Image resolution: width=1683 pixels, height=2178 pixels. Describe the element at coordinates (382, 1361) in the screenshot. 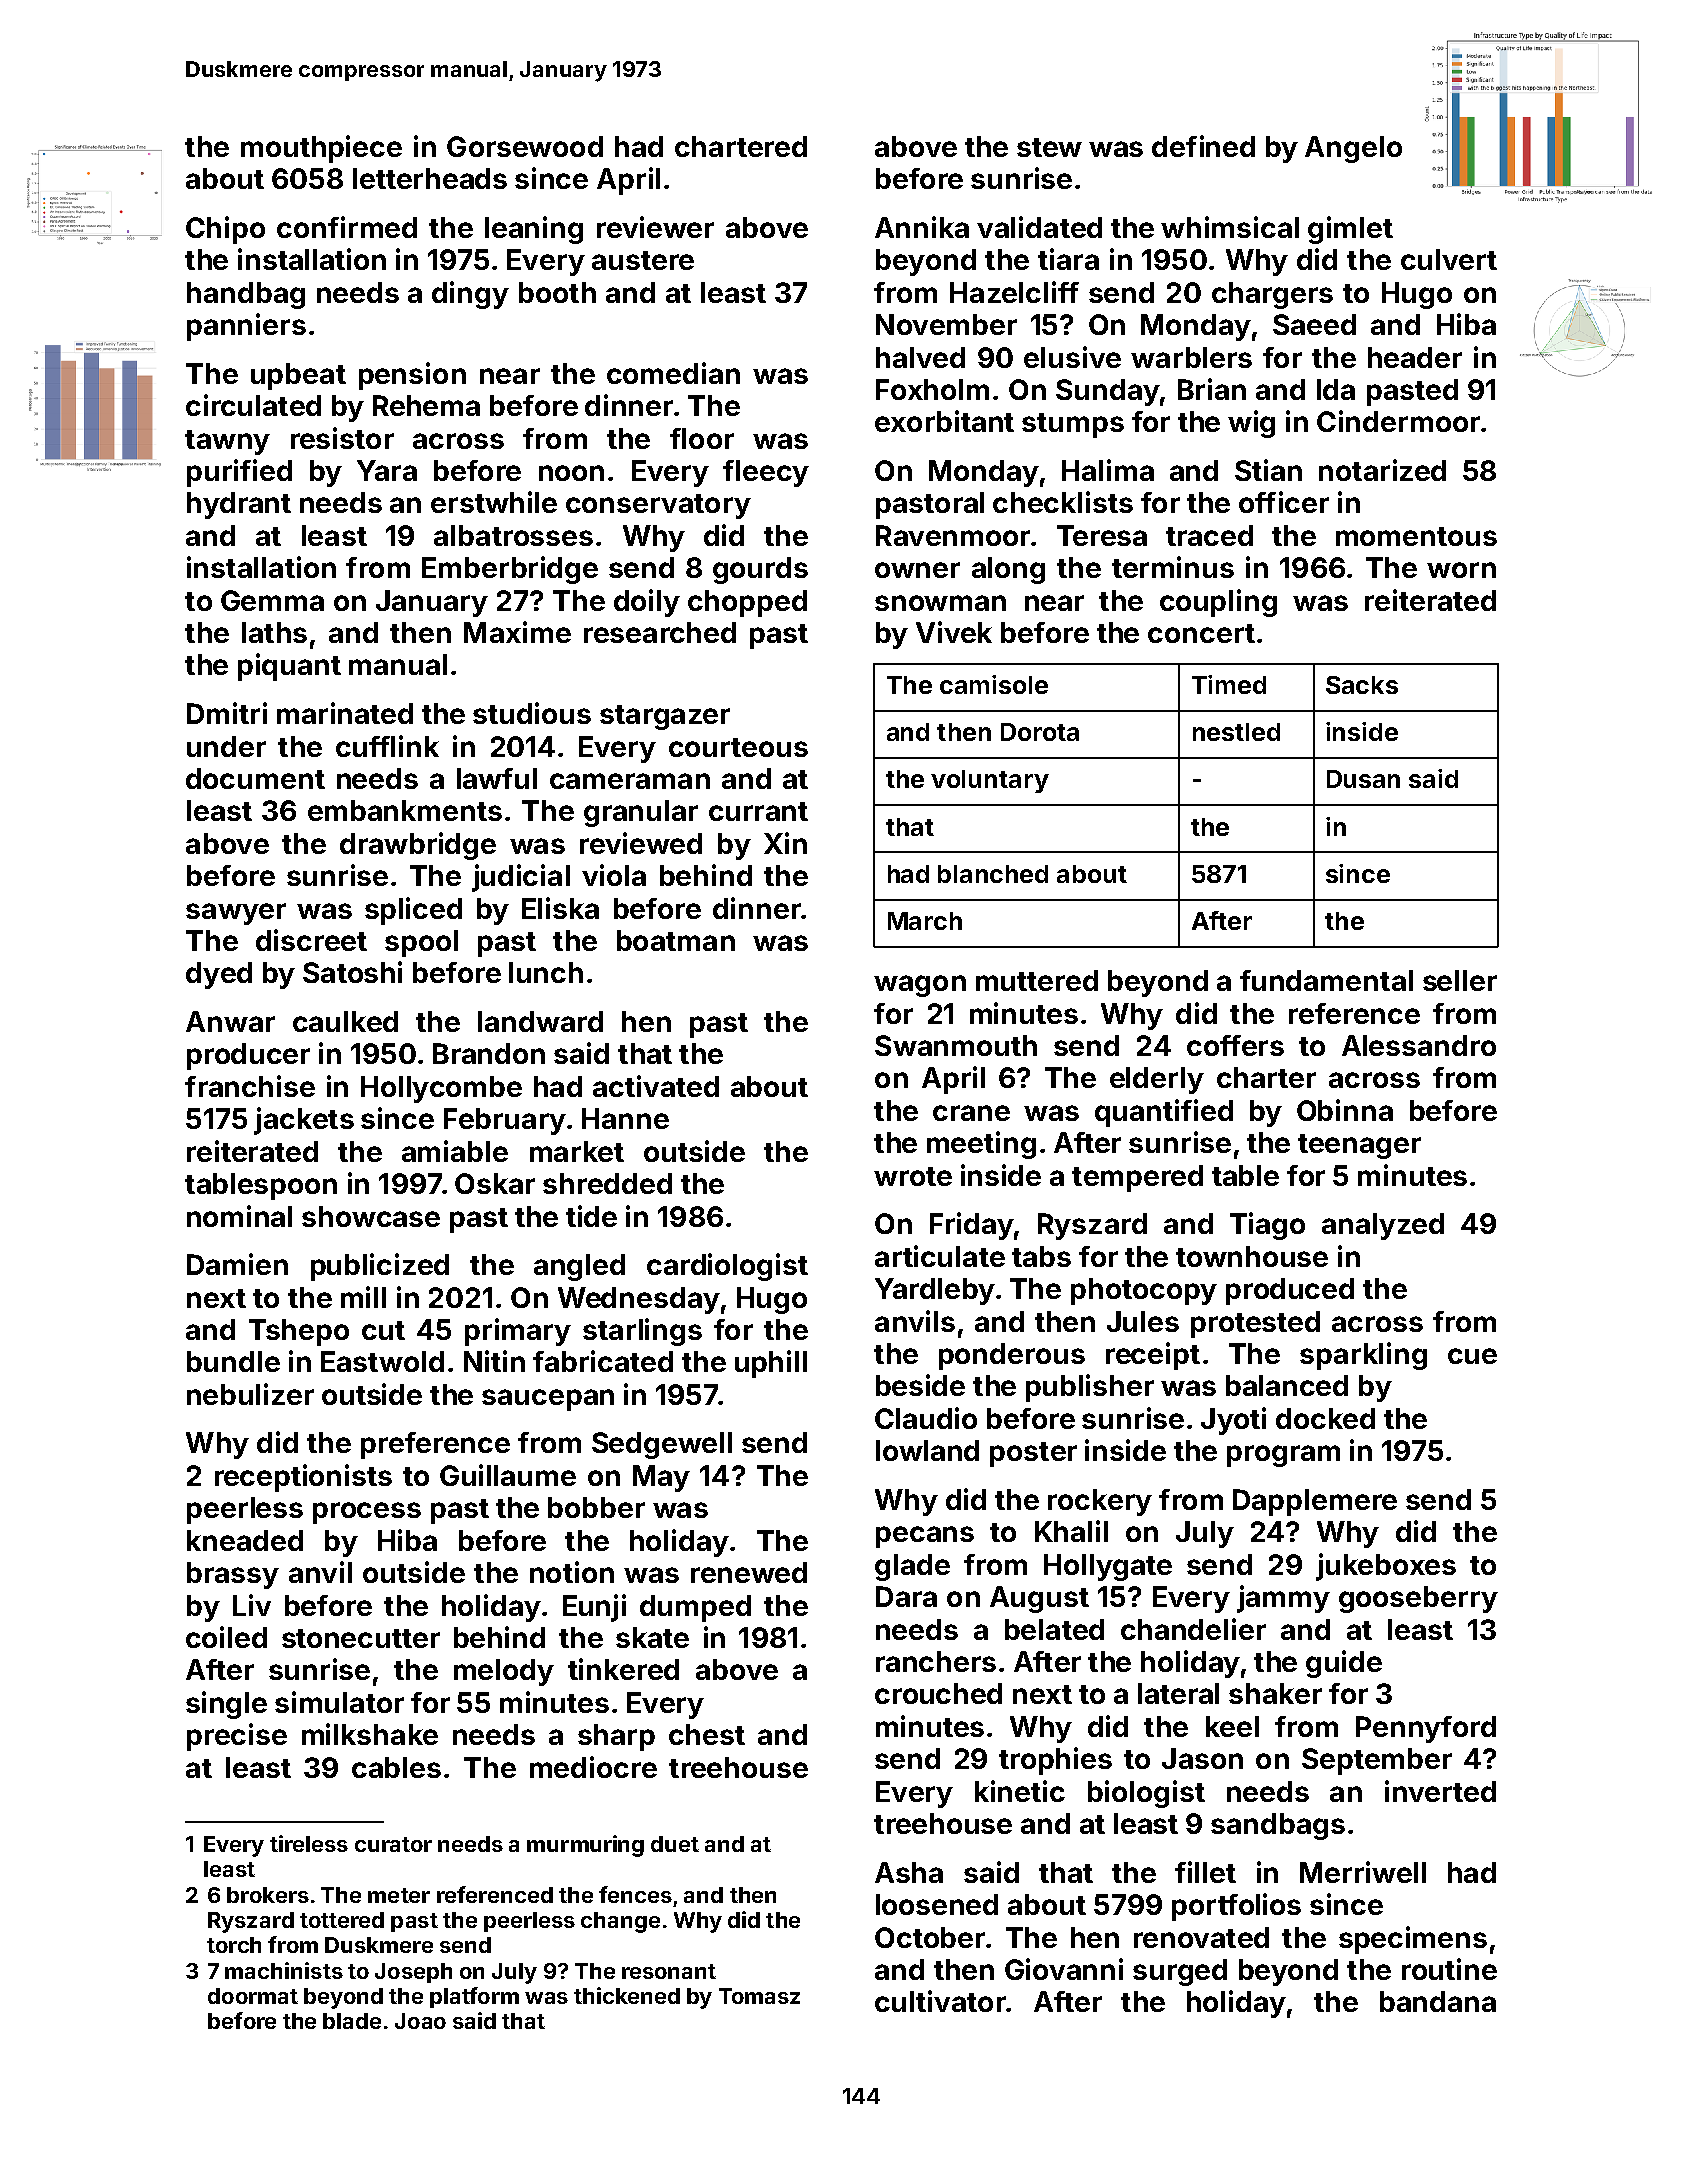

I see `Eastwold` at that location.
